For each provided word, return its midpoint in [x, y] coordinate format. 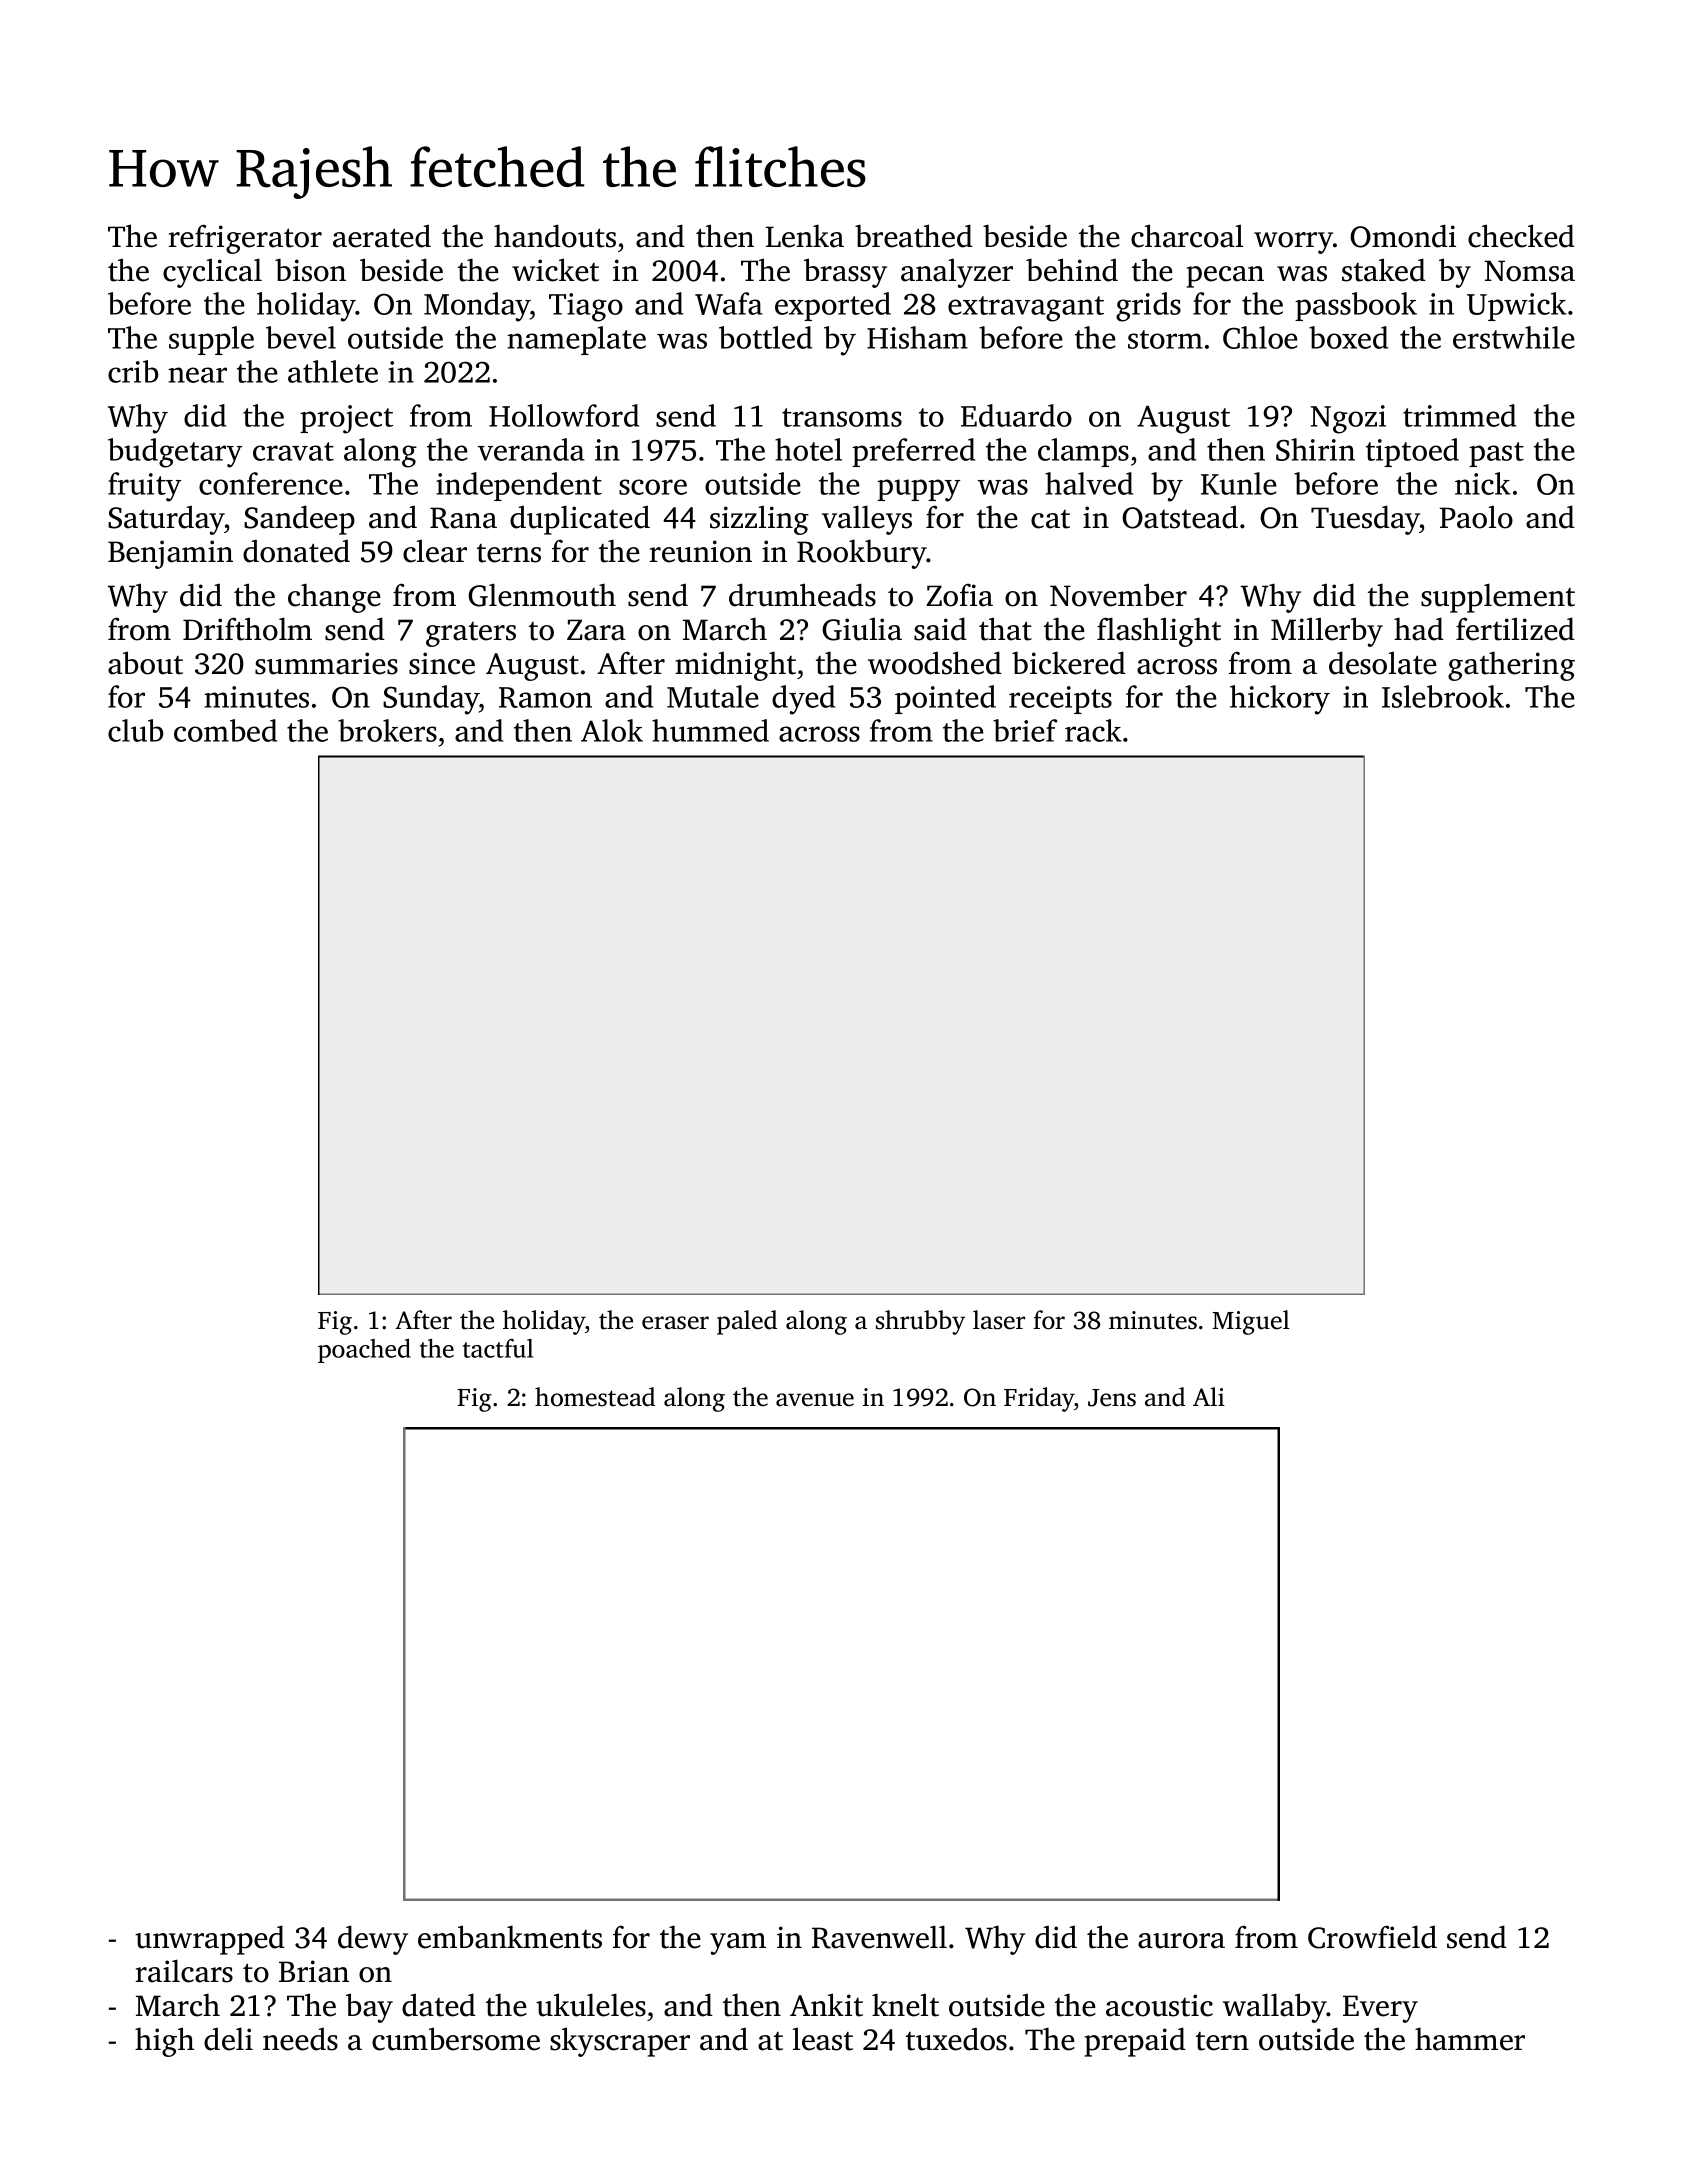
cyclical [212, 273]
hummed [710, 730]
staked [1384, 270]
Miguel [1251, 1322]
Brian [314, 1971]
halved [1089, 483]
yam [738, 1944]
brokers [387, 730]
